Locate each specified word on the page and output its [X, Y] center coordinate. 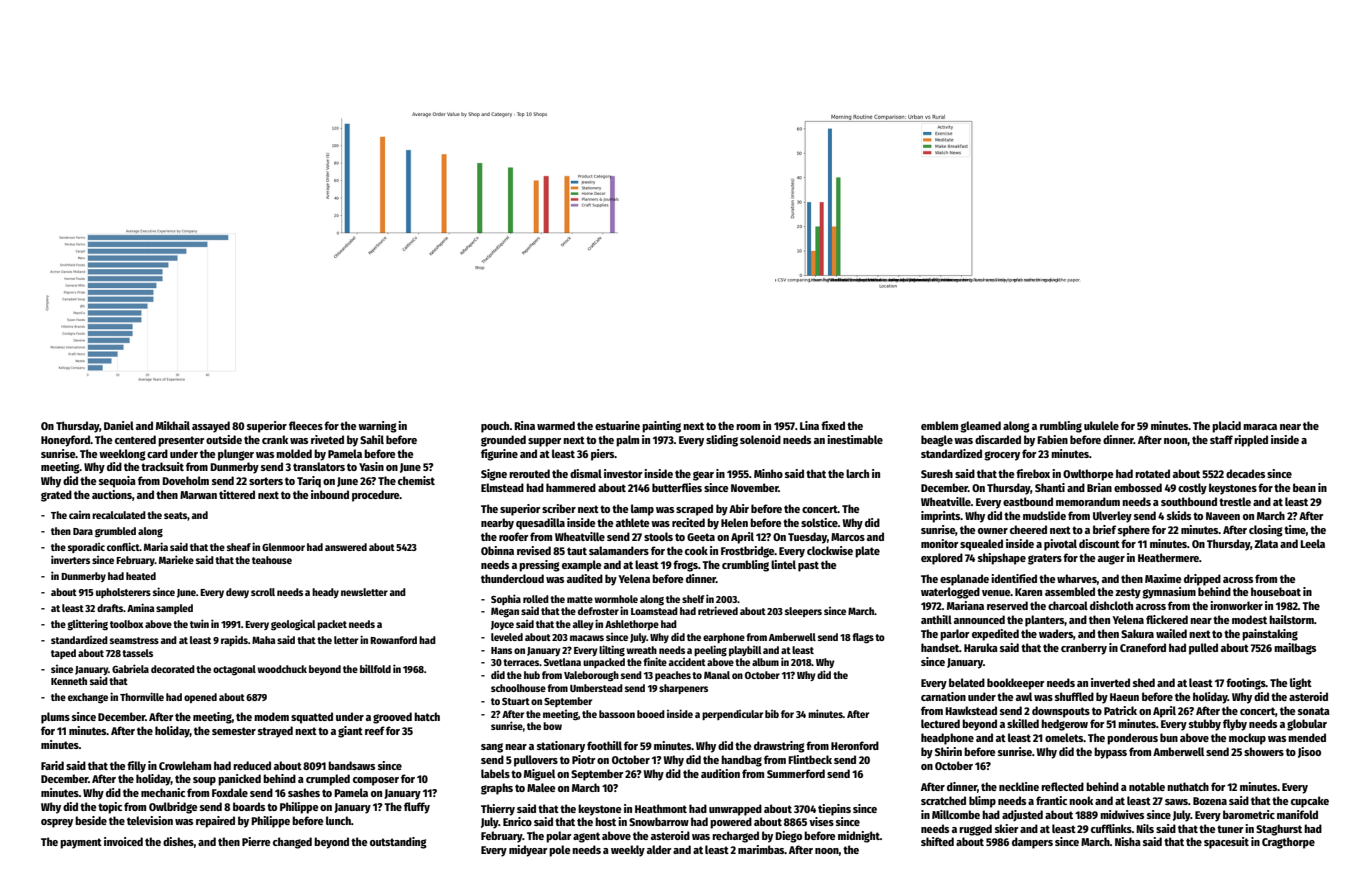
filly [136, 767]
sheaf [239, 547]
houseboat [1276, 591]
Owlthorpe [1088, 475]
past [808, 566]
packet [332, 625]
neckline [1019, 786]
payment [81, 843]
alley [583, 625]
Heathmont [661, 808]
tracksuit [162, 466]
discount [1099, 543]
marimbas [761, 849]
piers [603, 455]
